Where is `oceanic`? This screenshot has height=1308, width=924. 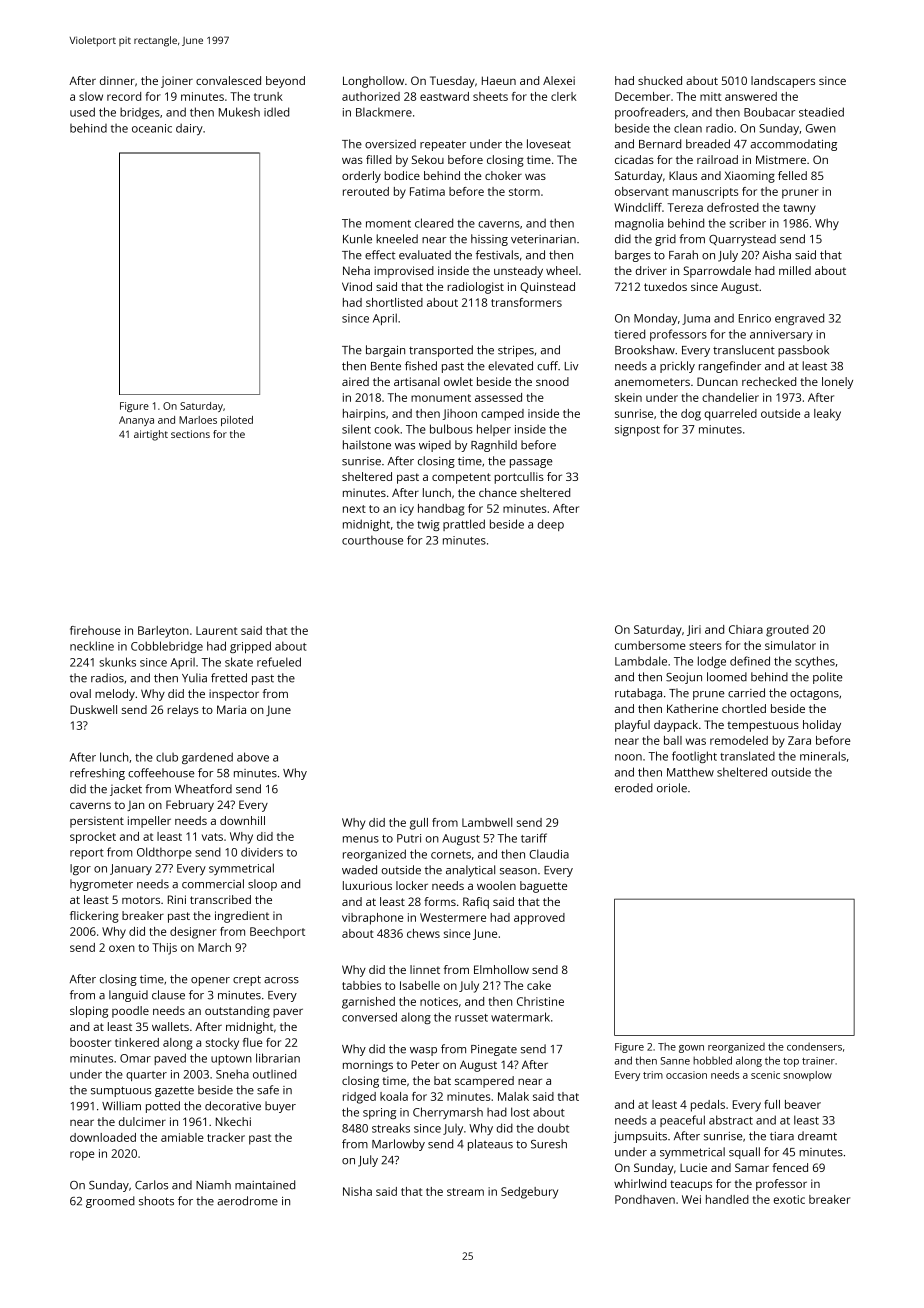 oceanic is located at coordinates (152, 128).
